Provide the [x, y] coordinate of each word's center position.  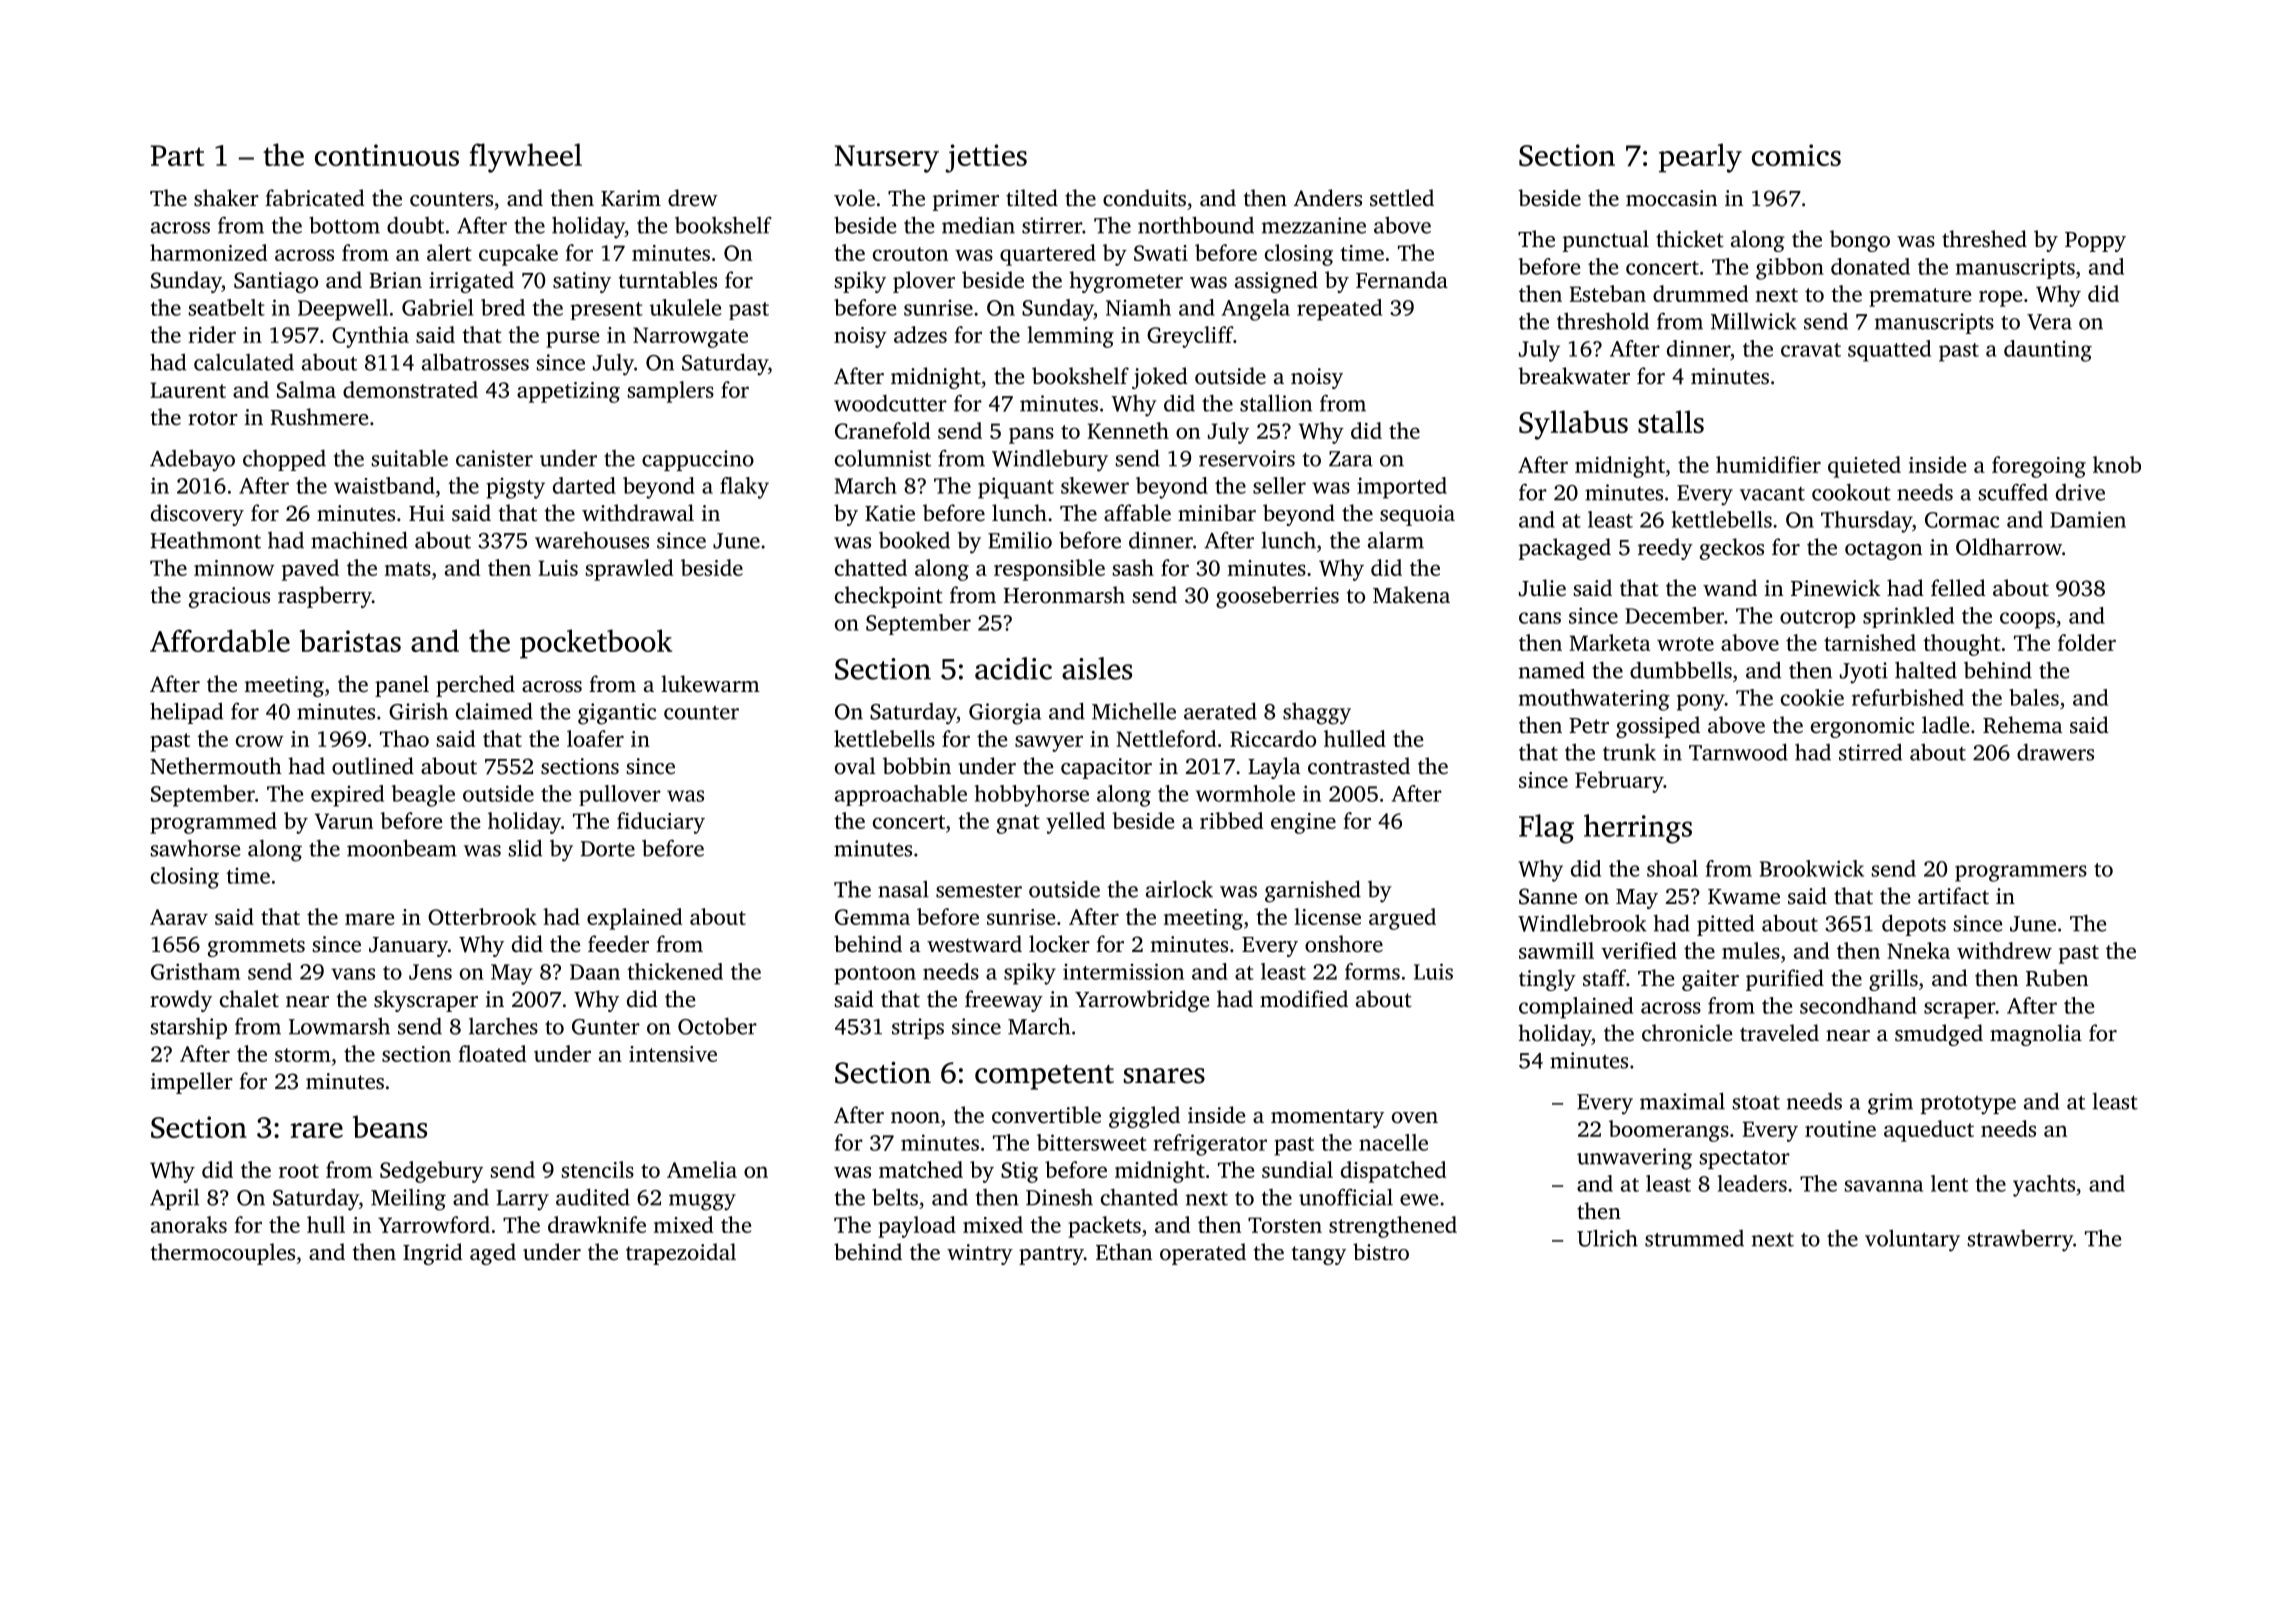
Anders [1328, 198]
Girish [418, 711]
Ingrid [433, 1254]
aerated [1220, 711]
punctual [1606, 241]
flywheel [525, 158]
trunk [1629, 752]
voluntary [1912, 1240]
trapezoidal [681, 1254]
